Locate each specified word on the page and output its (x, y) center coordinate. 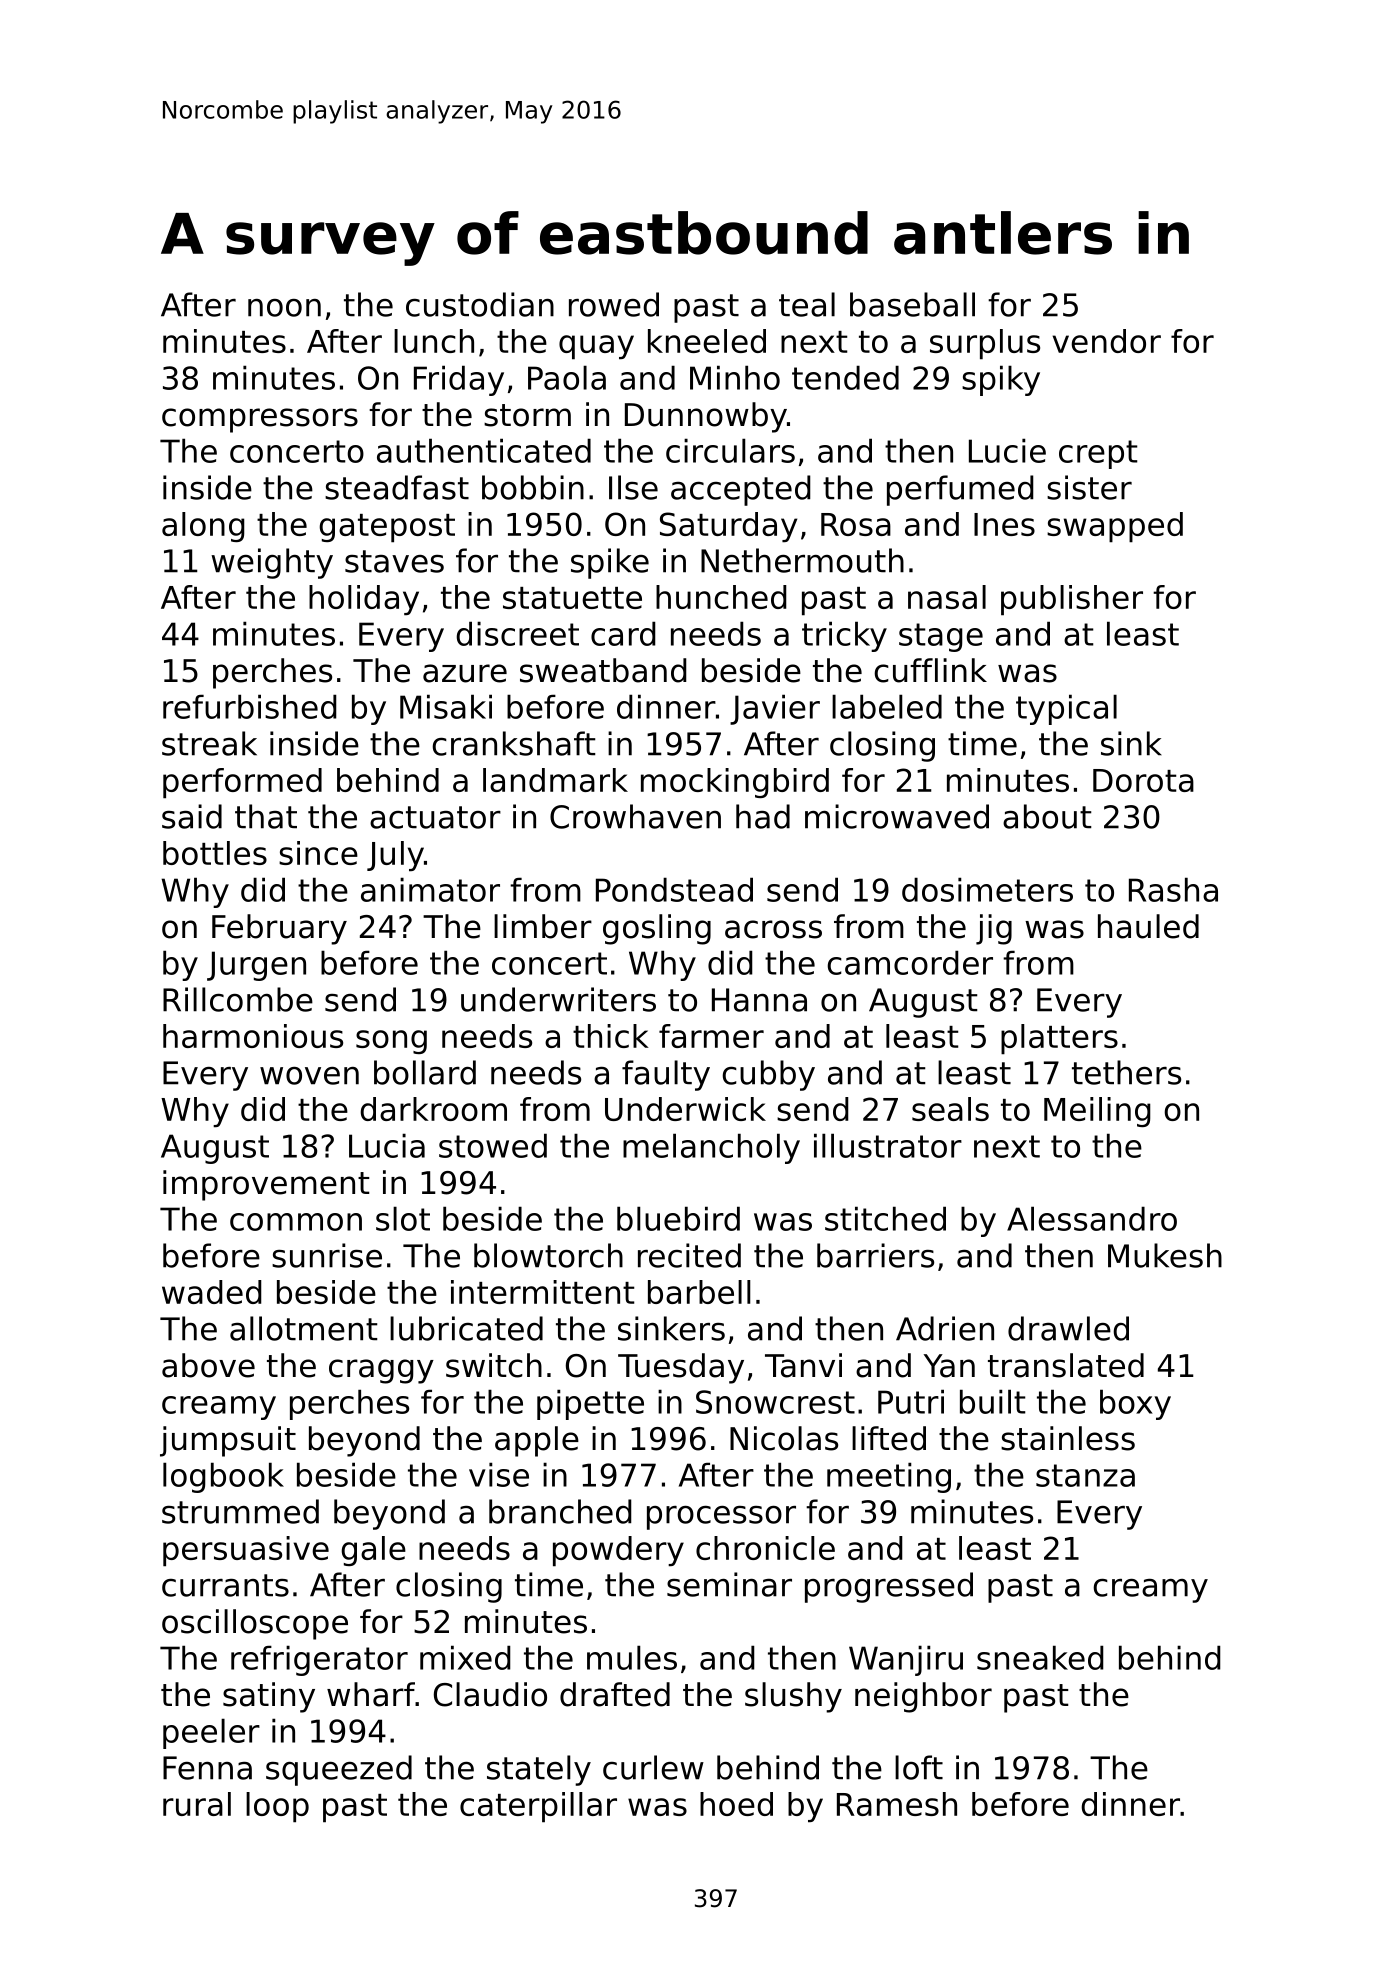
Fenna (207, 1768)
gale (373, 1551)
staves (394, 561)
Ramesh (897, 1804)
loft (919, 1767)
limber (543, 926)
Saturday (728, 527)
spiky (1001, 380)
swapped (1115, 527)
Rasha (1173, 889)
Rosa (856, 524)
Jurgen (256, 966)
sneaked (1040, 1657)
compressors (260, 420)
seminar (729, 1584)
